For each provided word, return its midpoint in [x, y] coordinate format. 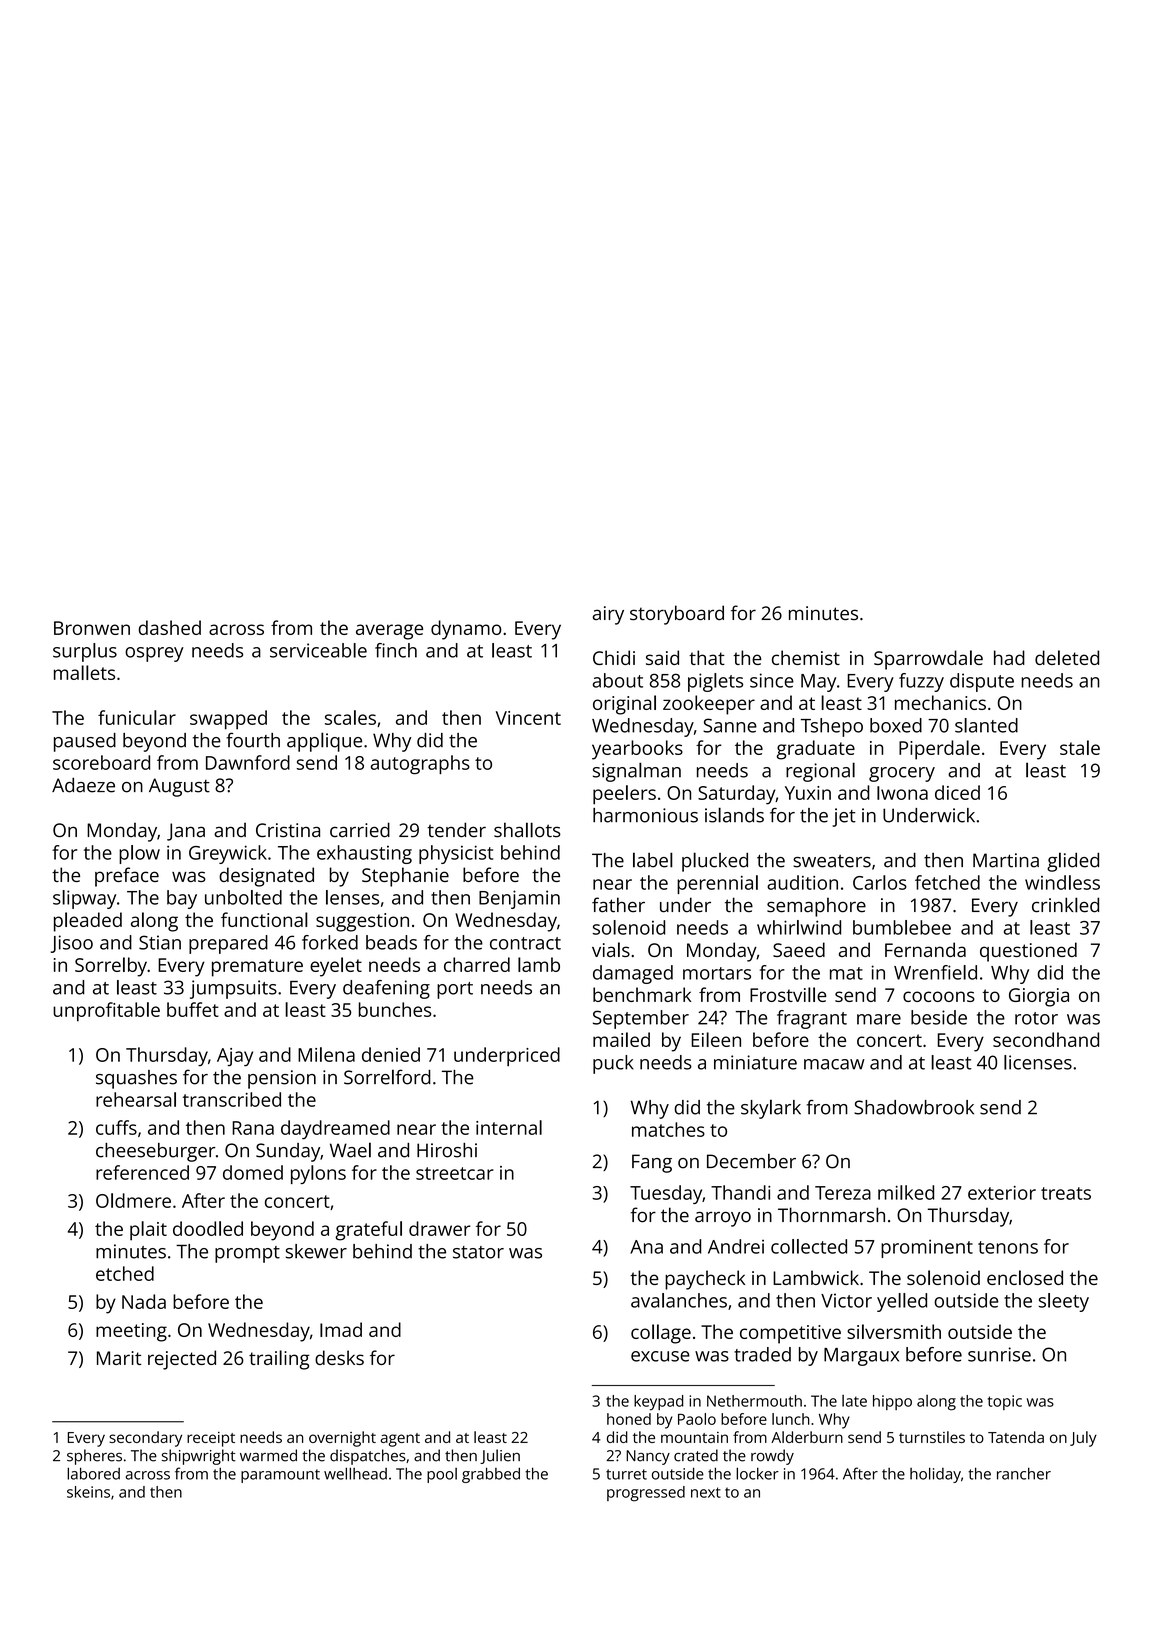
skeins [88, 1492]
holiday [935, 1475]
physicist [456, 854]
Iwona [902, 793]
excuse [660, 1356]
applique [324, 742]
